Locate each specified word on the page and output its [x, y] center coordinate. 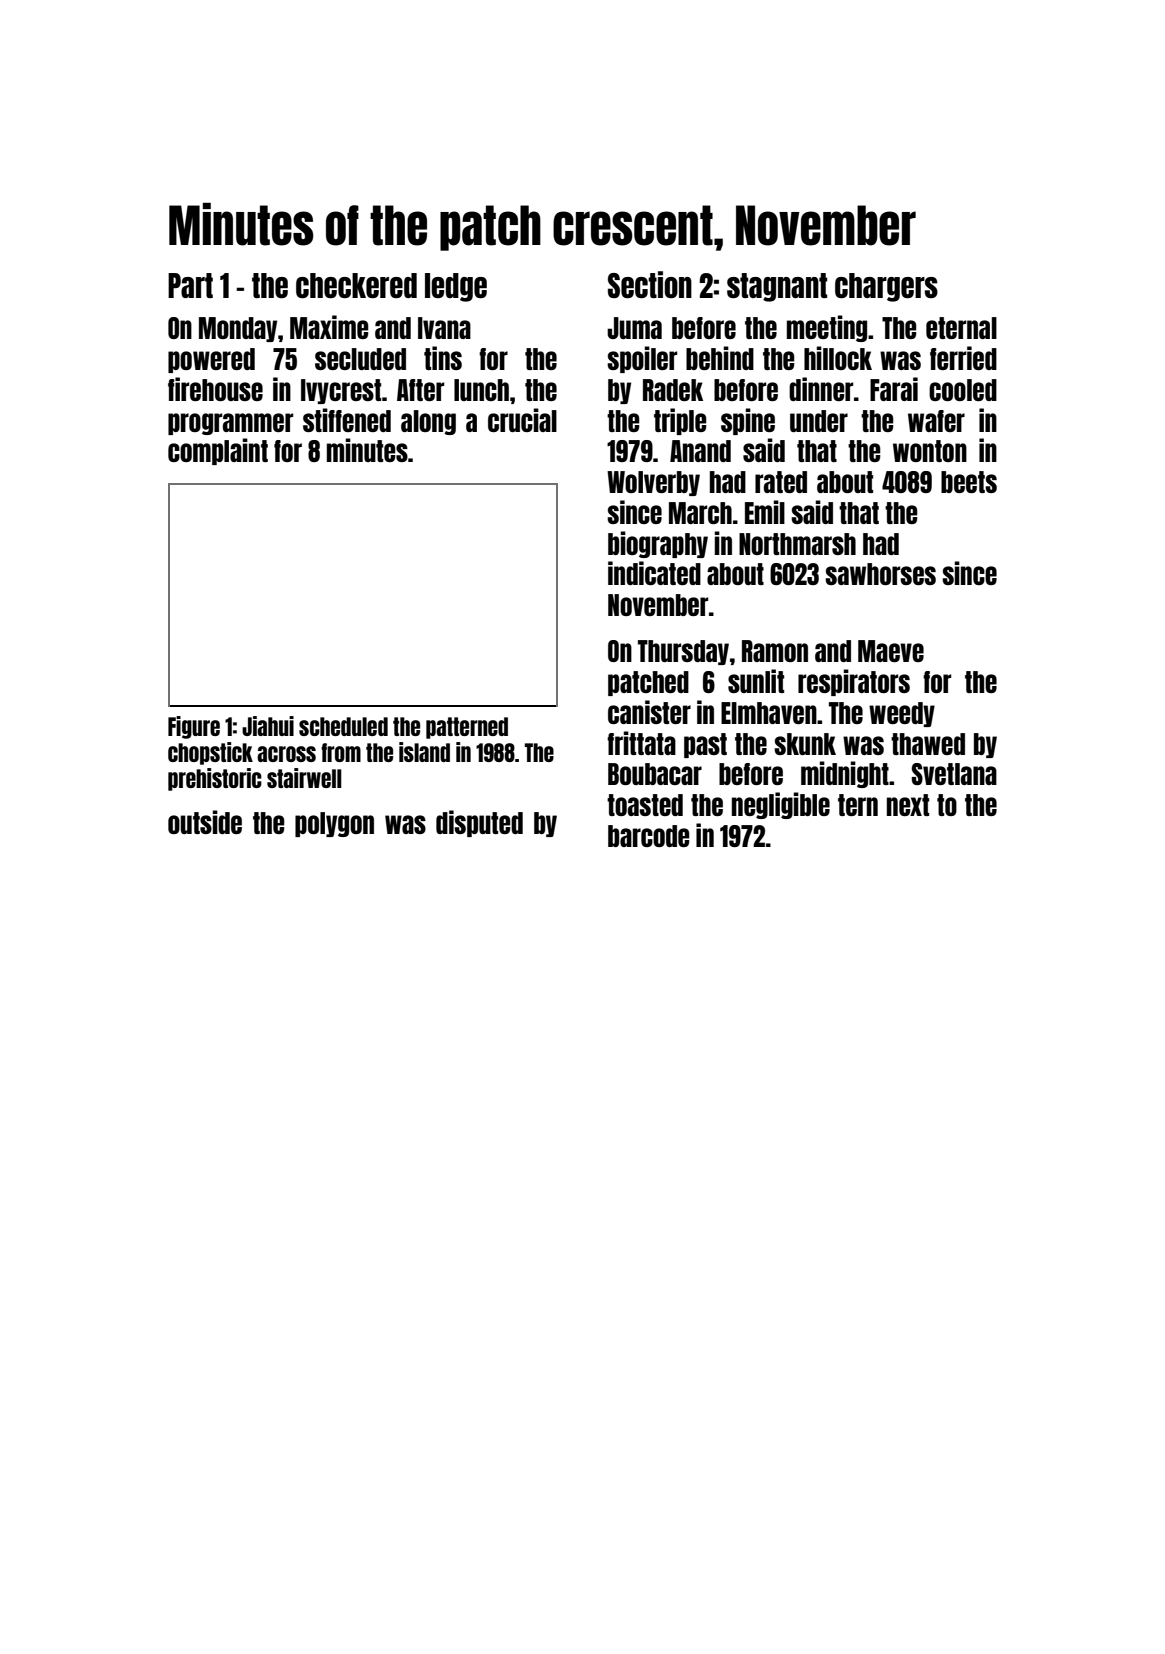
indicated [654, 573]
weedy [902, 714]
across [286, 754]
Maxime [329, 327]
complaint [218, 451]
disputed [479, 823]
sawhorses [880, 574]
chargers [886, 287]
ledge [456, 287]
